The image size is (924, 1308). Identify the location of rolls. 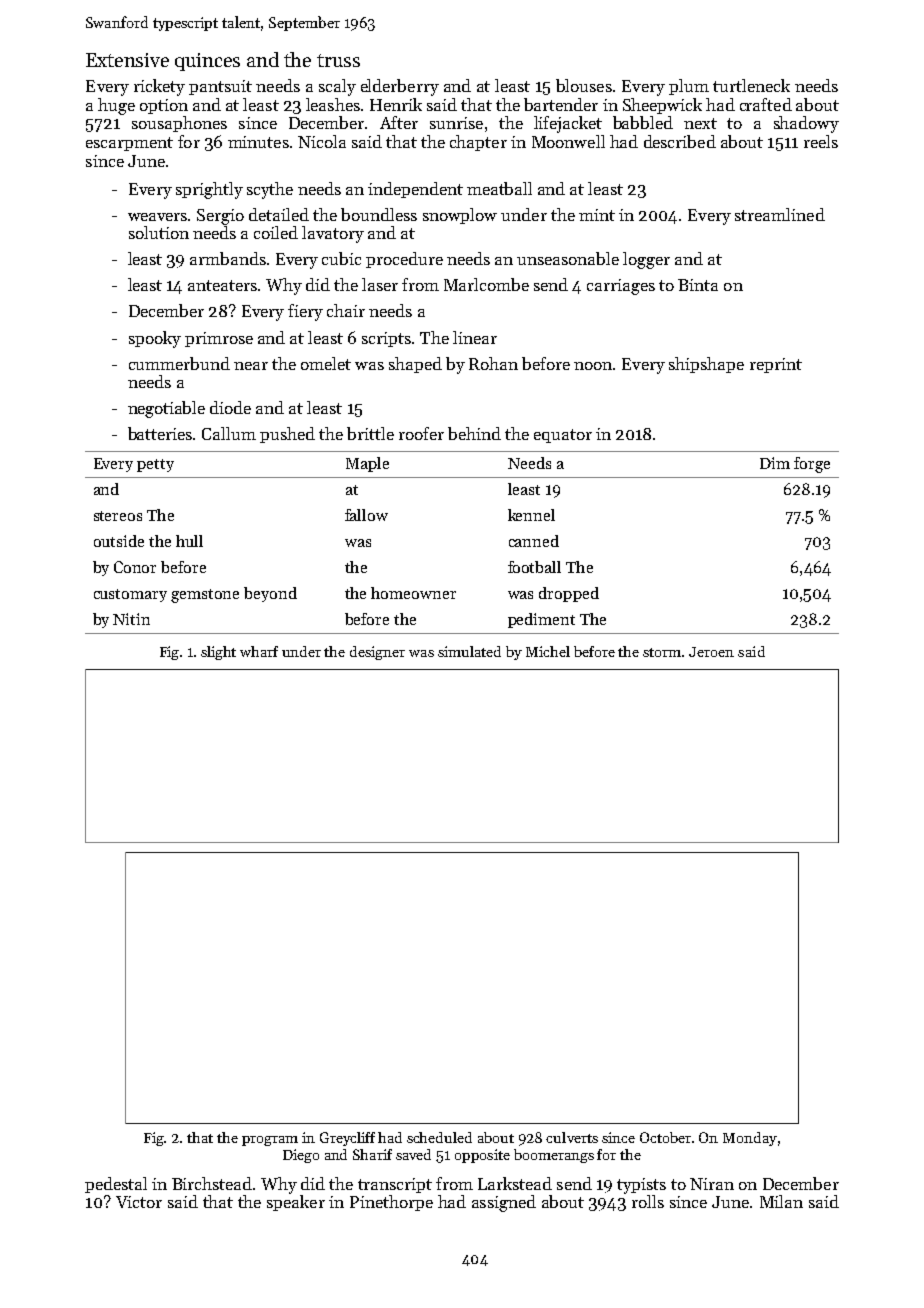
(648, 1201).
